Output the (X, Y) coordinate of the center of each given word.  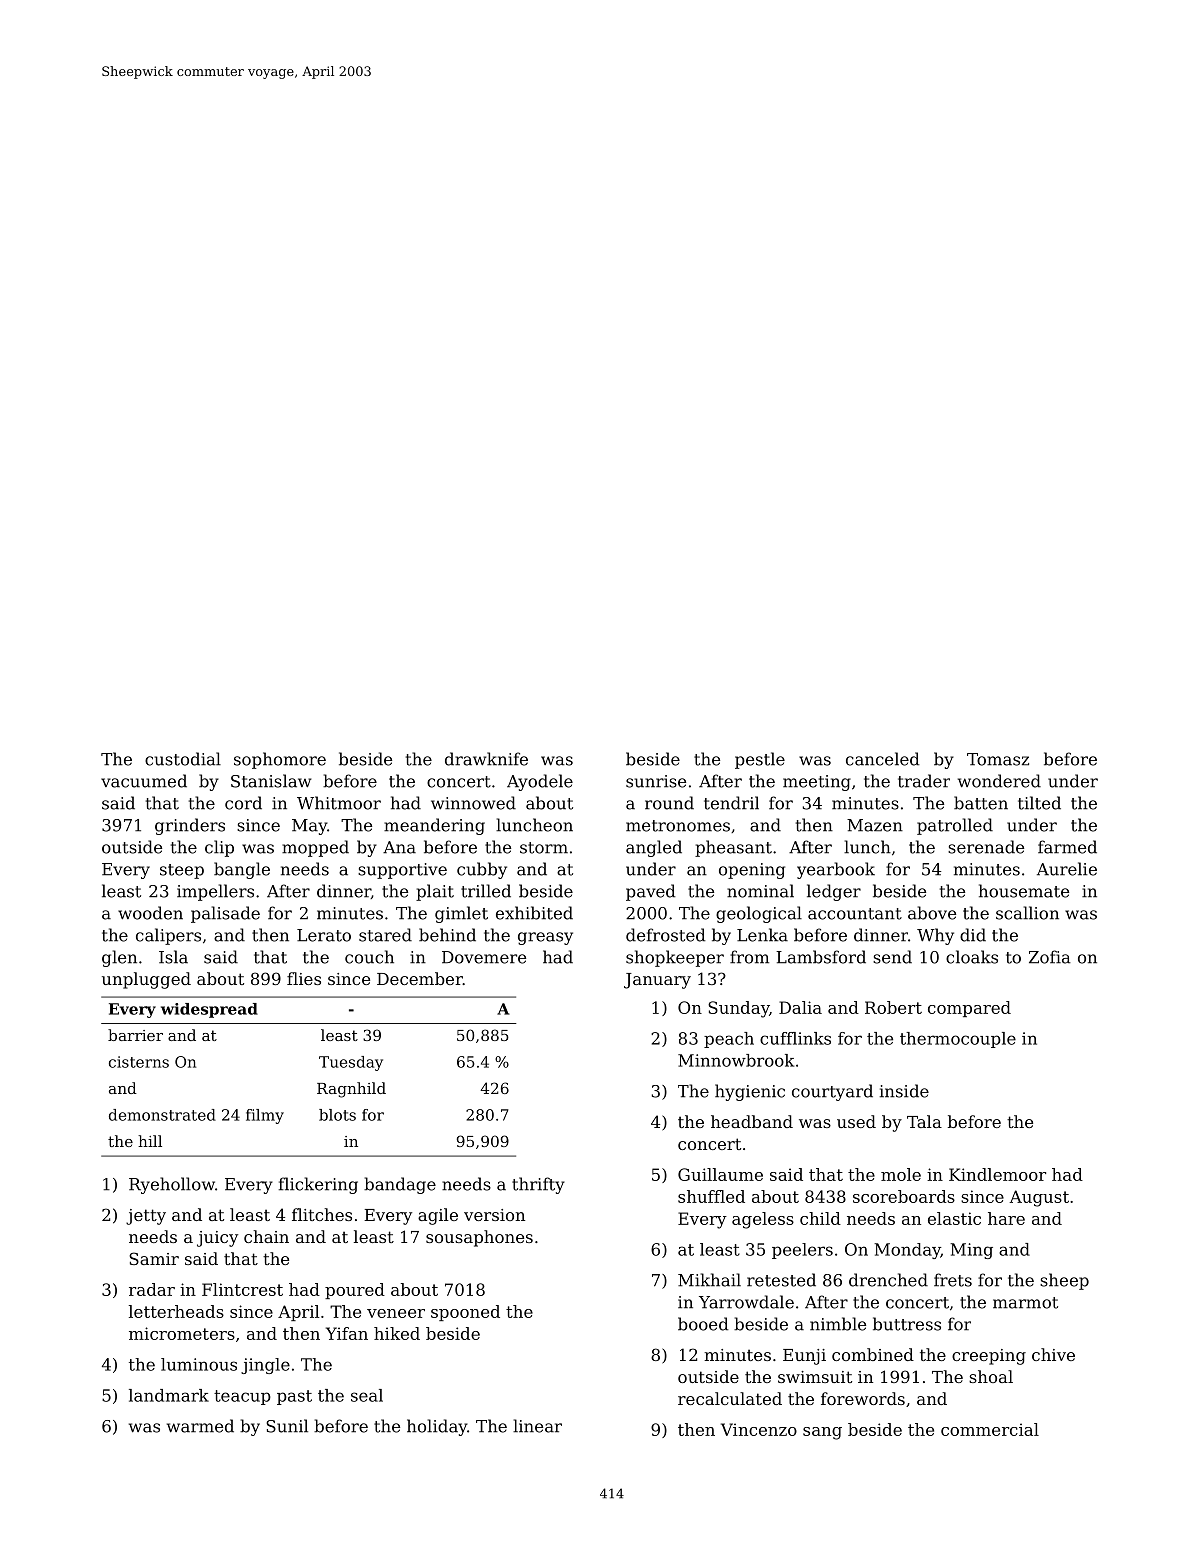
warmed (200, 1426)
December (420, 978)
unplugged (146, 980)
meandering (434, 826)
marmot (1025, 1303)
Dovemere (484, 957)
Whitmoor (339, 803)
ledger (834, 892)
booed (703, 1324)
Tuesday (351, 1063)
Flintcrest (242, 1289)
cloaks (972, 957)
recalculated (730, 1398)
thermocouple (958, 1040)
